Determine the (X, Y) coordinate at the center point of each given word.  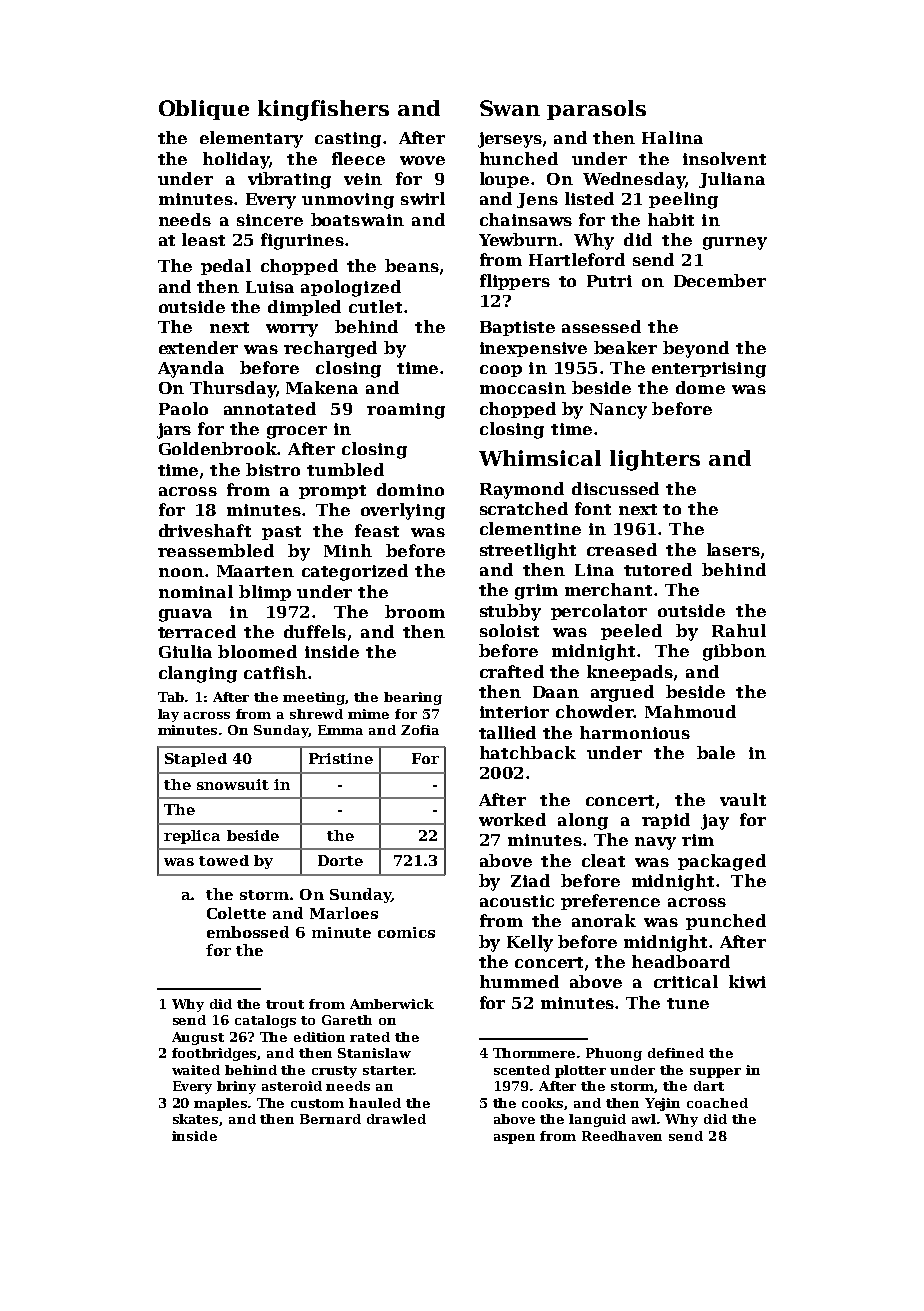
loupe (504, 180)
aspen (514, 1139)
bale (716, 752)
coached (717, 1103)
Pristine (341, 758)
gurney (735, 243)
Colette (236, 913)
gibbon (734, 652)
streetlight (528, 551)
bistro (273, 469)
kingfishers (323, 110)
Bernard (330, 1119)
